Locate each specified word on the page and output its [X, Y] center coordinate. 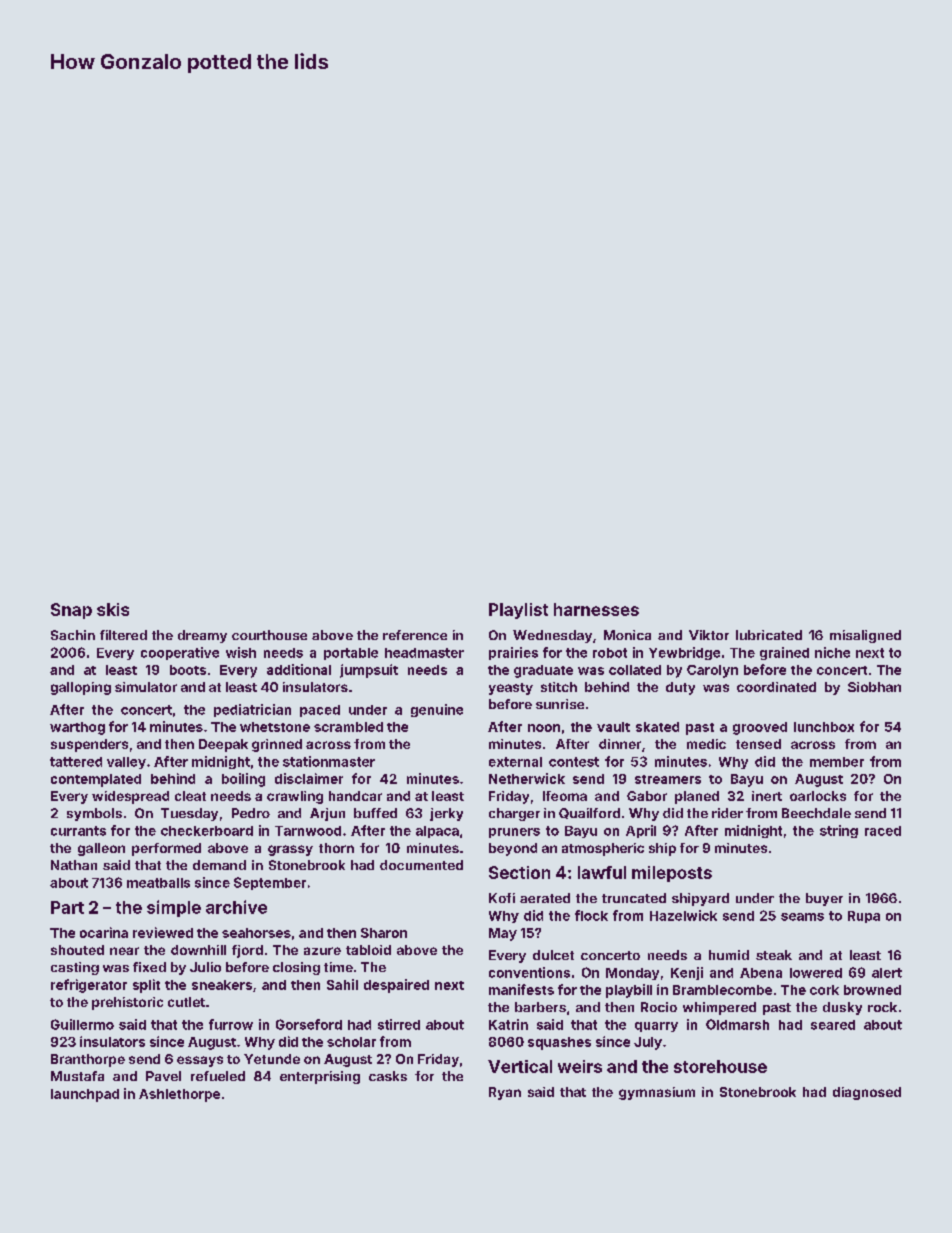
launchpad [85, 1095]
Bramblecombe [722, 990]
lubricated [769, 635]
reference [415, 635]
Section [519, 872]
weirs [580, 1066]
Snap [71, 611]
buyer [824, 899]
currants [78, 831]
